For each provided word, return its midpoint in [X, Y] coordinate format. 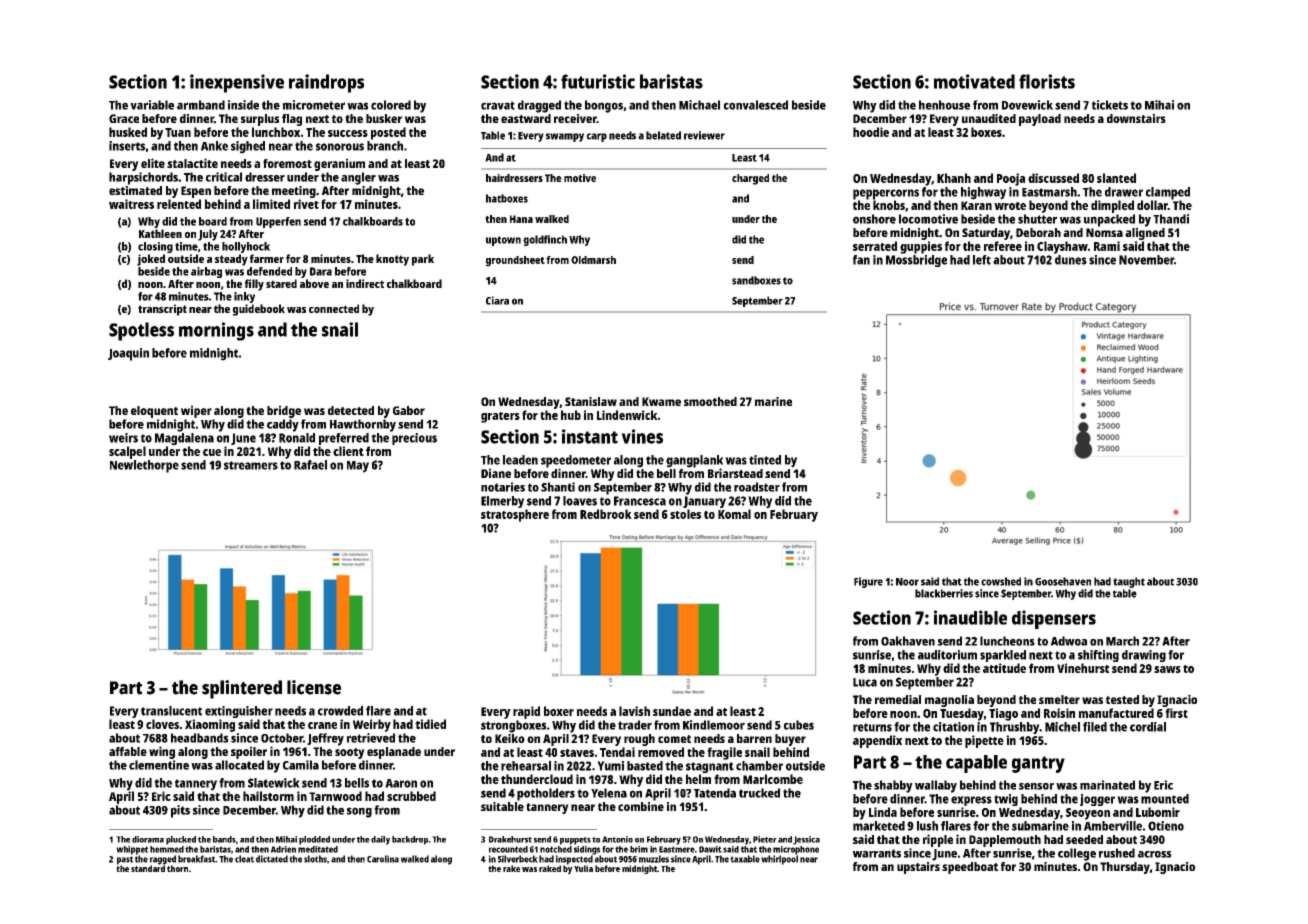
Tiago [1003, 714]
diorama [148, 839]
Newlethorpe [144, 466]
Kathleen [160, 233]
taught [1129, 582]
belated [663, 135]
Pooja [1011, 179]
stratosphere [515, 515]
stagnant [710, 767]
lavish [634, 711]
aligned [1145, 234]
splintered [242, 689]
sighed [248, 147]
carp [596, 137]
